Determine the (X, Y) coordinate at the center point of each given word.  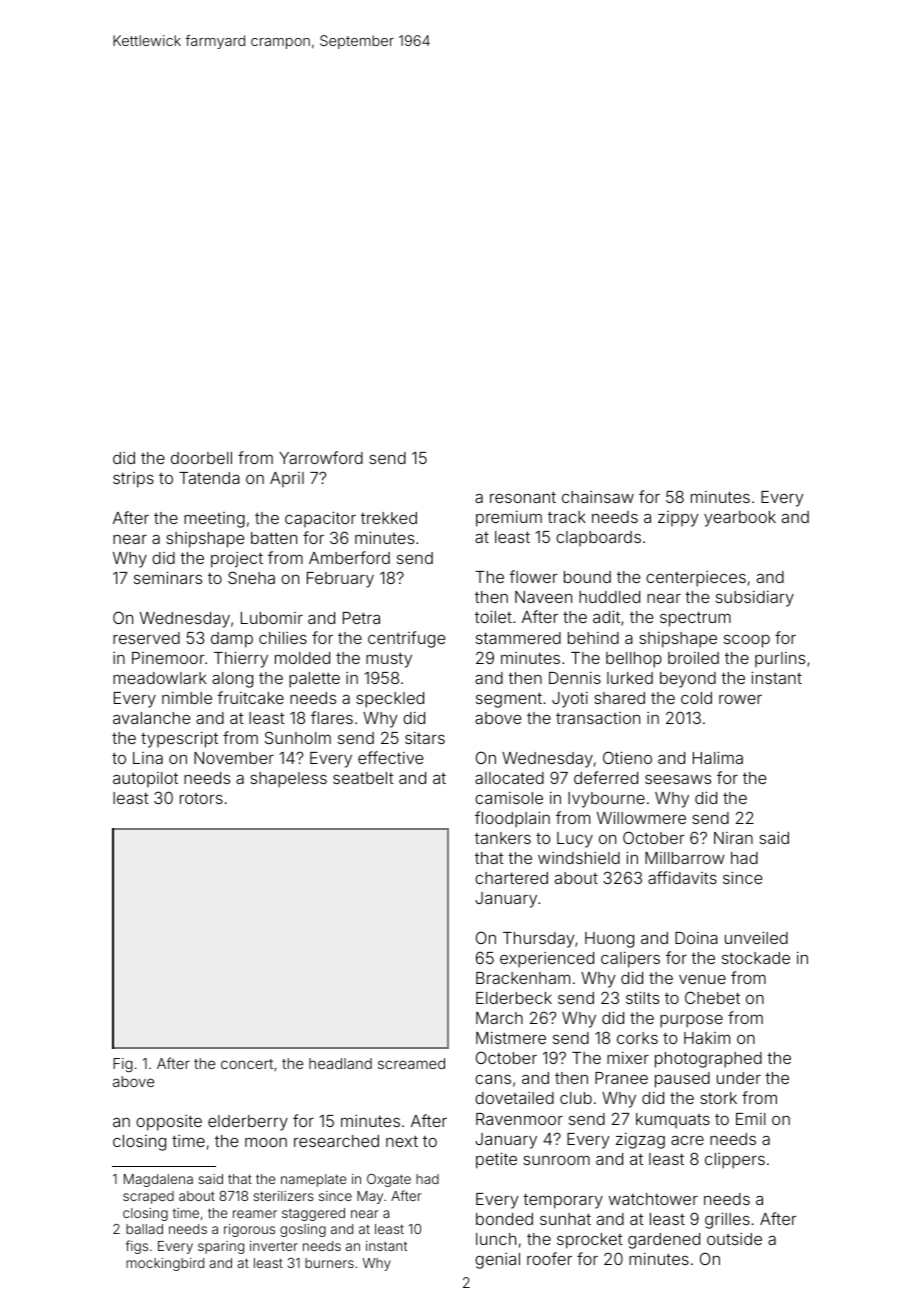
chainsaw (598, 497)
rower (740, 699)
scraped (148, 1197)
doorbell (201, 458)
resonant (523, 497)
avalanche (151, 718)
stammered (518, 638)
